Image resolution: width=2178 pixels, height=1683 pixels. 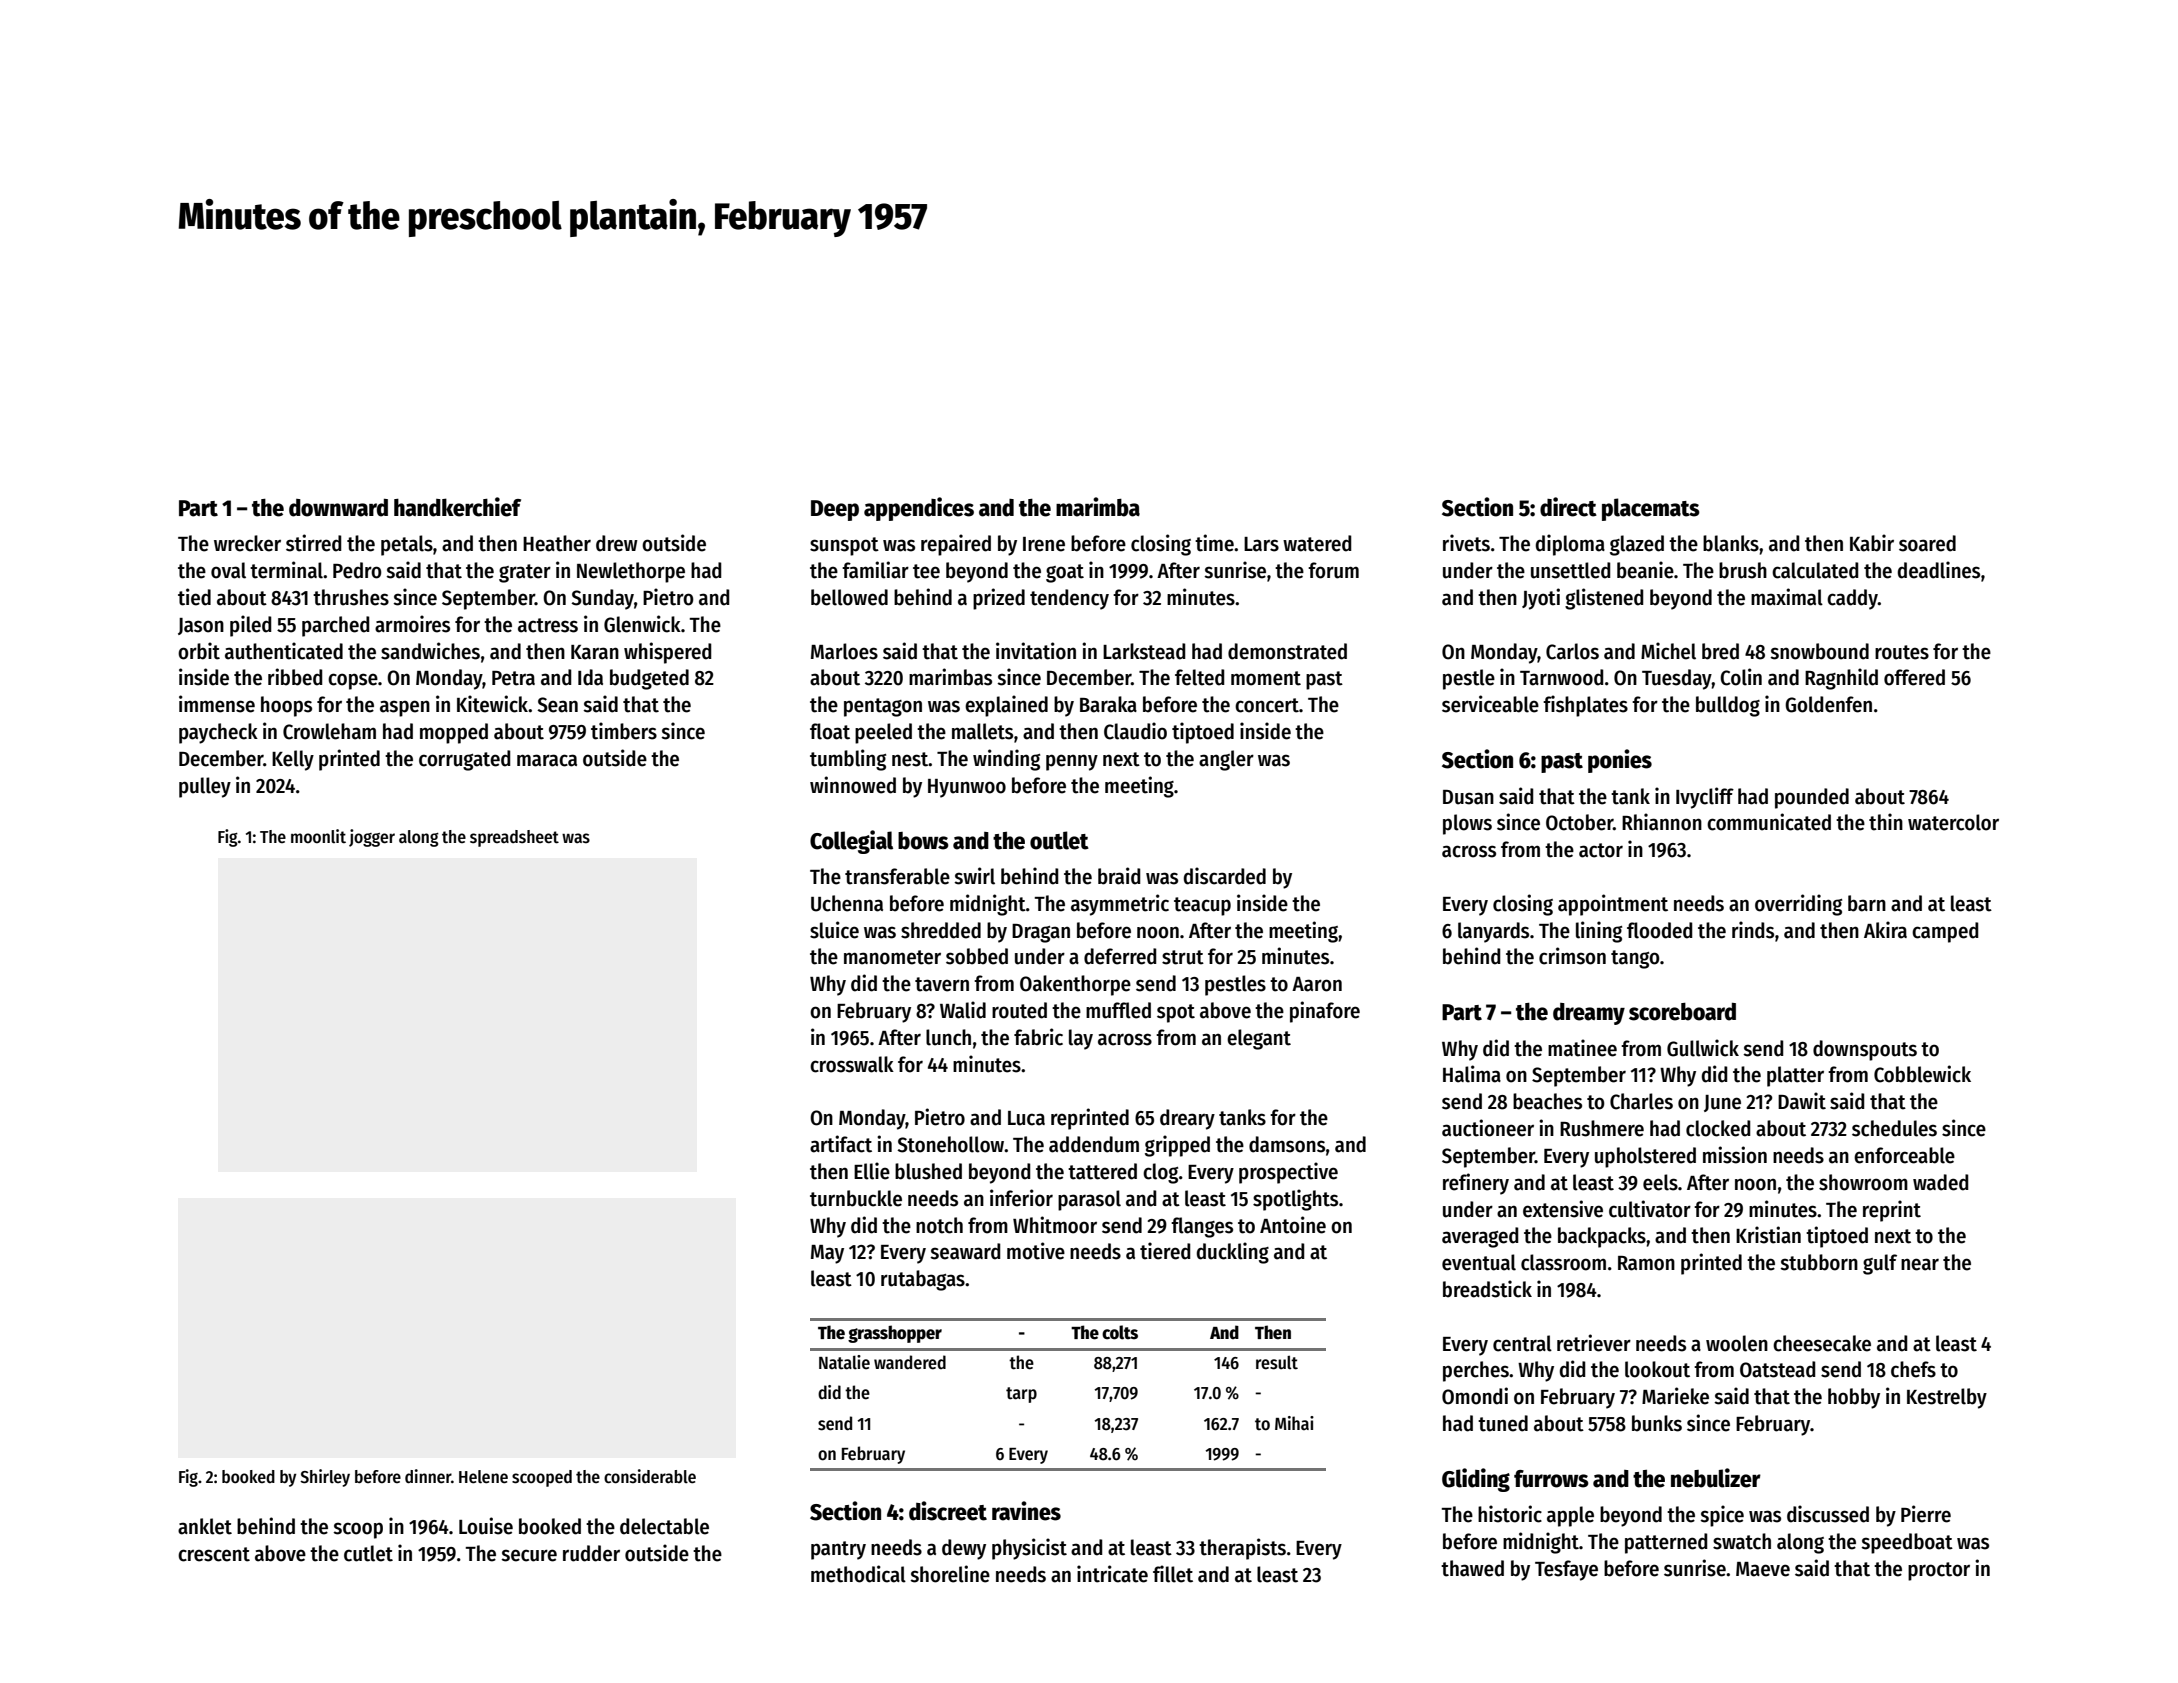 I want to click on ravines, so click(x=1026, y=1511).
